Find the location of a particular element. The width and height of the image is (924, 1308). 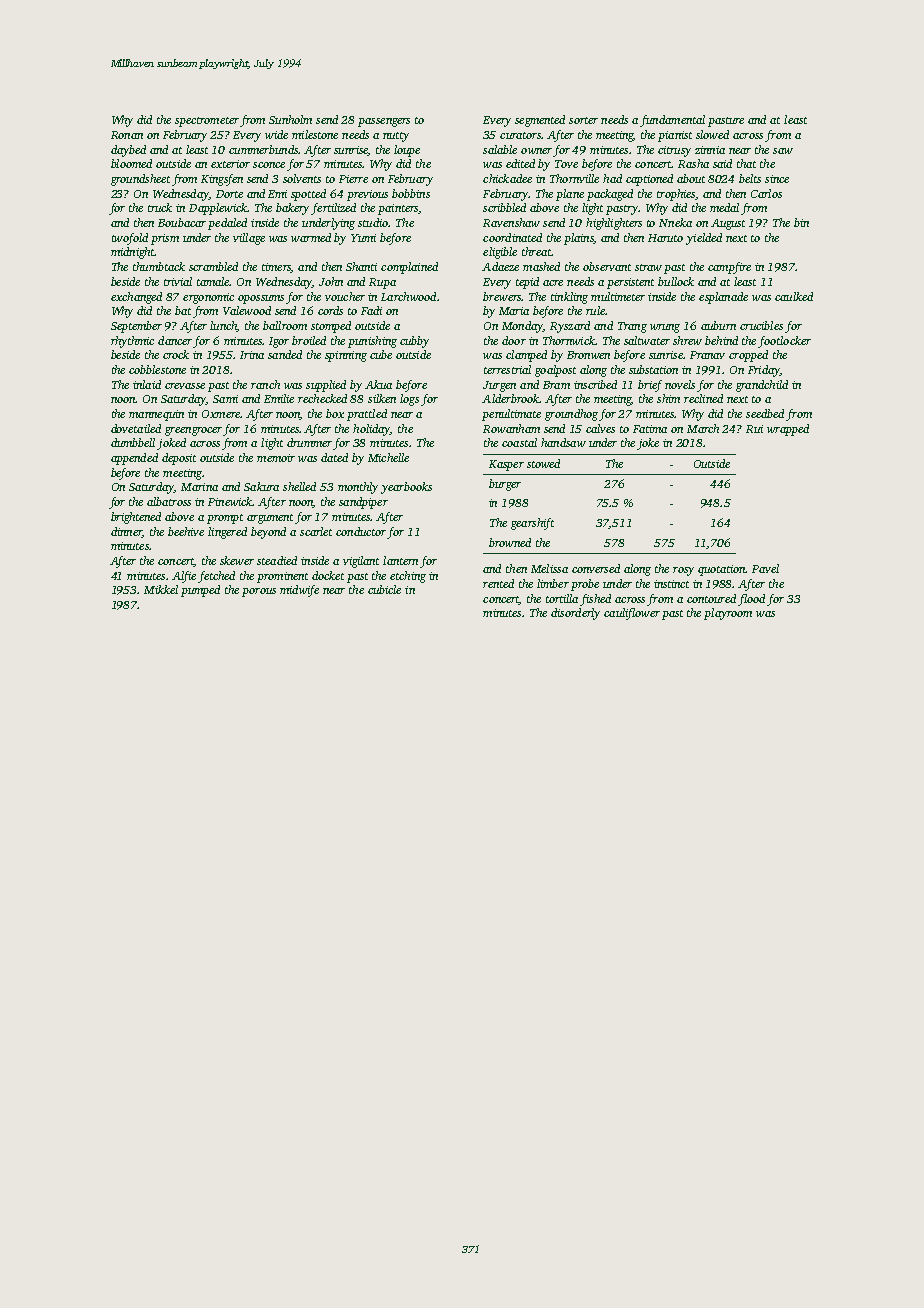

handsaw is located at coordinates (563, 442).
